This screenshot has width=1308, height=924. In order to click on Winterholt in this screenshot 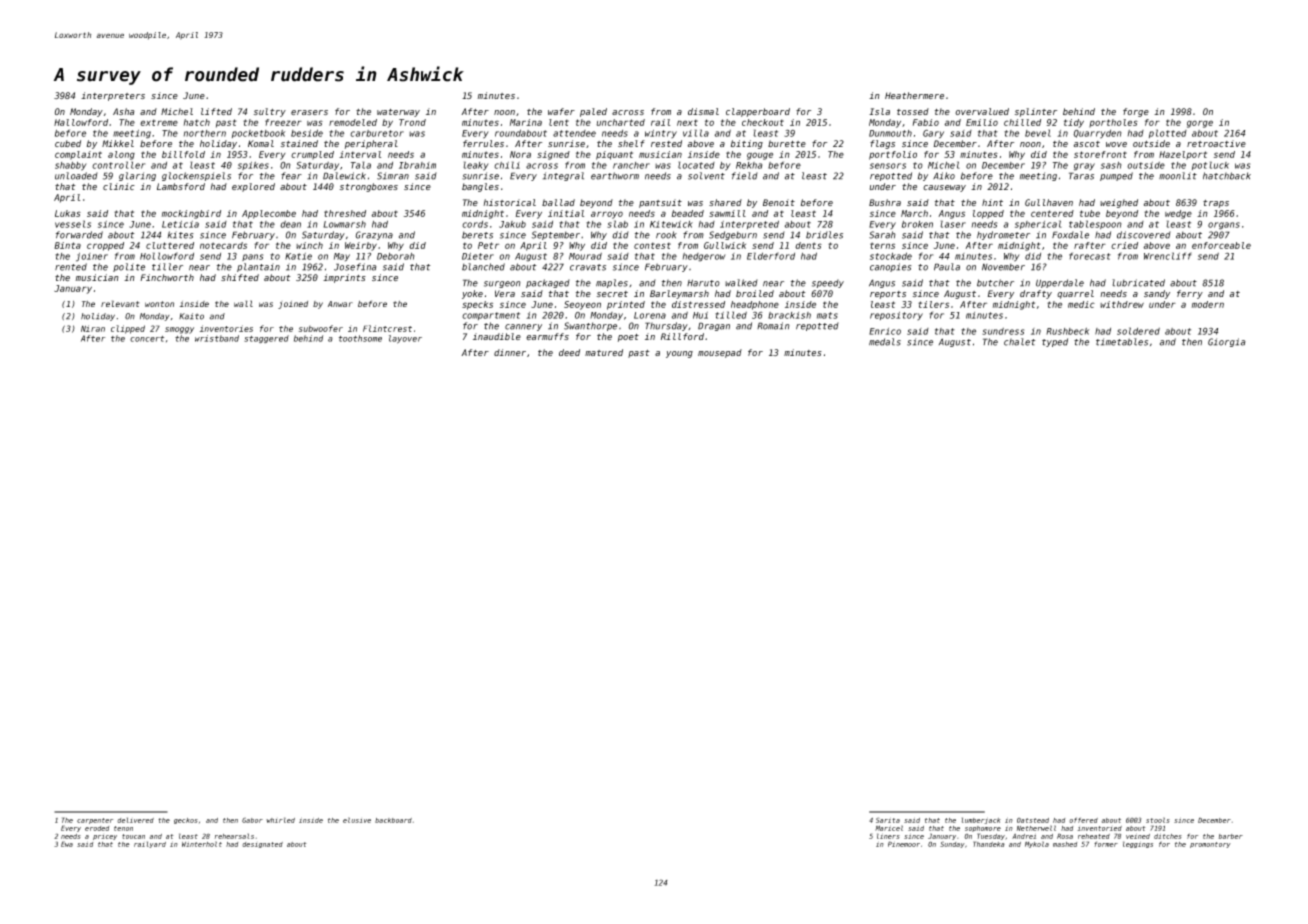, I will do `click(202, 844)`.
